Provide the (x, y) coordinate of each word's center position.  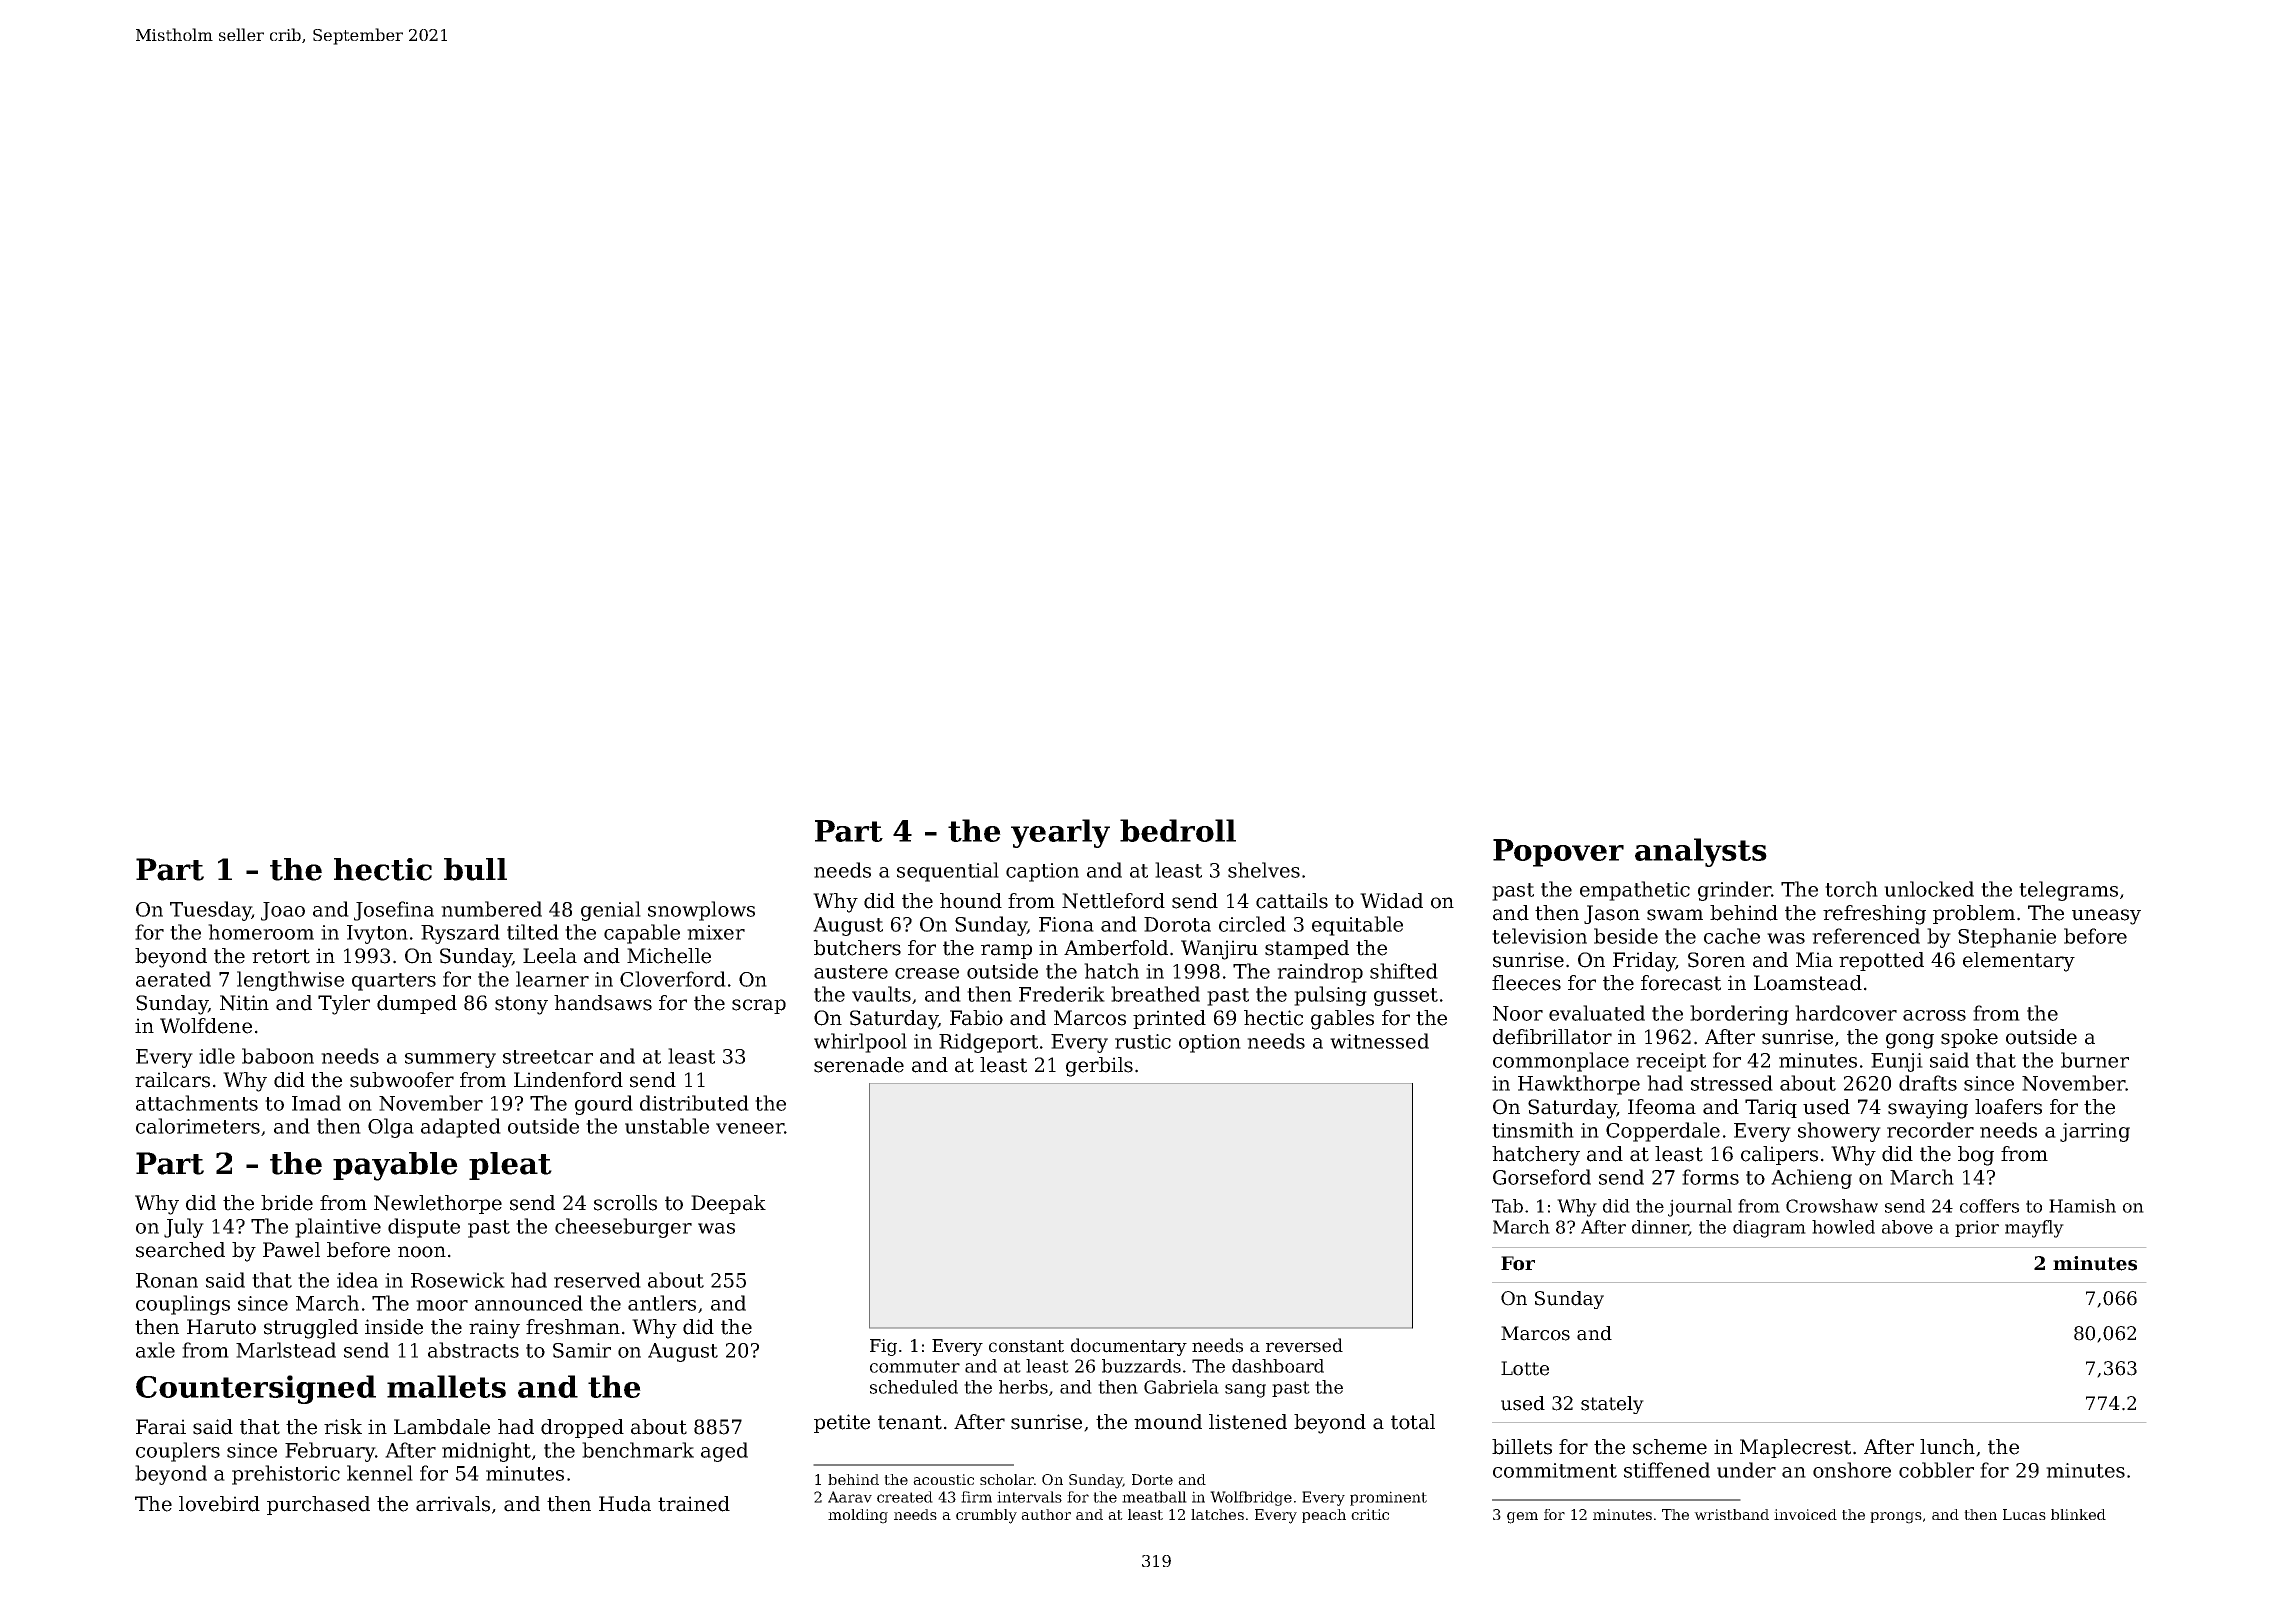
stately (1612, 1405)
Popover (1558, 853)
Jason (1612, 914)
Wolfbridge (1251, 1498)
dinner (1660, 1228)
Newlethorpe (438, 1204)
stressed (1732, 1083)
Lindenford (568, 1080)
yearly (1060, 833)
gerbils (1099, 1067)
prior (1977, 1228)
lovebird (219, 1504)
